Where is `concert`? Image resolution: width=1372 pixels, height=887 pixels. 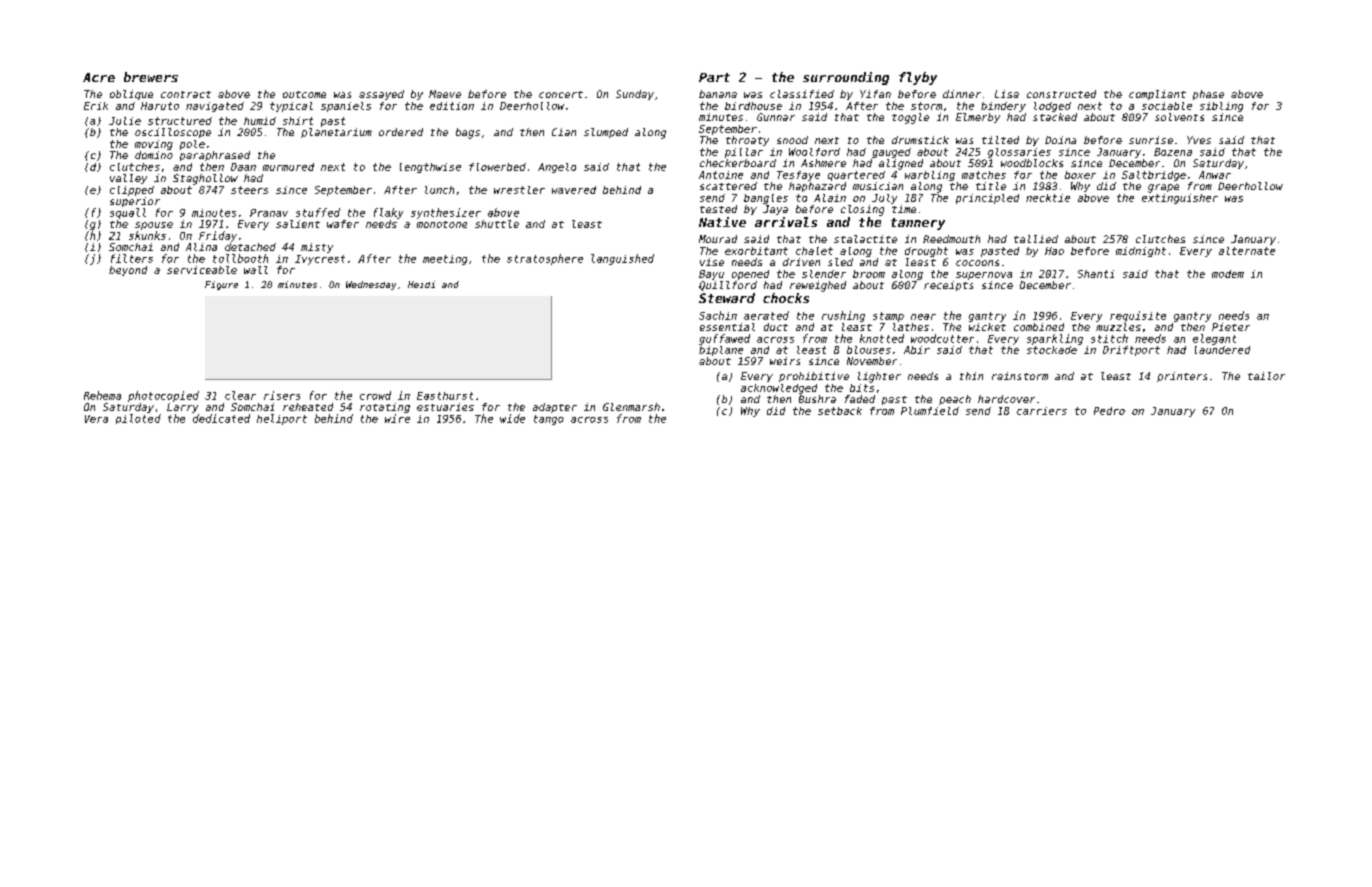
concert is located at coordinates (561, 94).
